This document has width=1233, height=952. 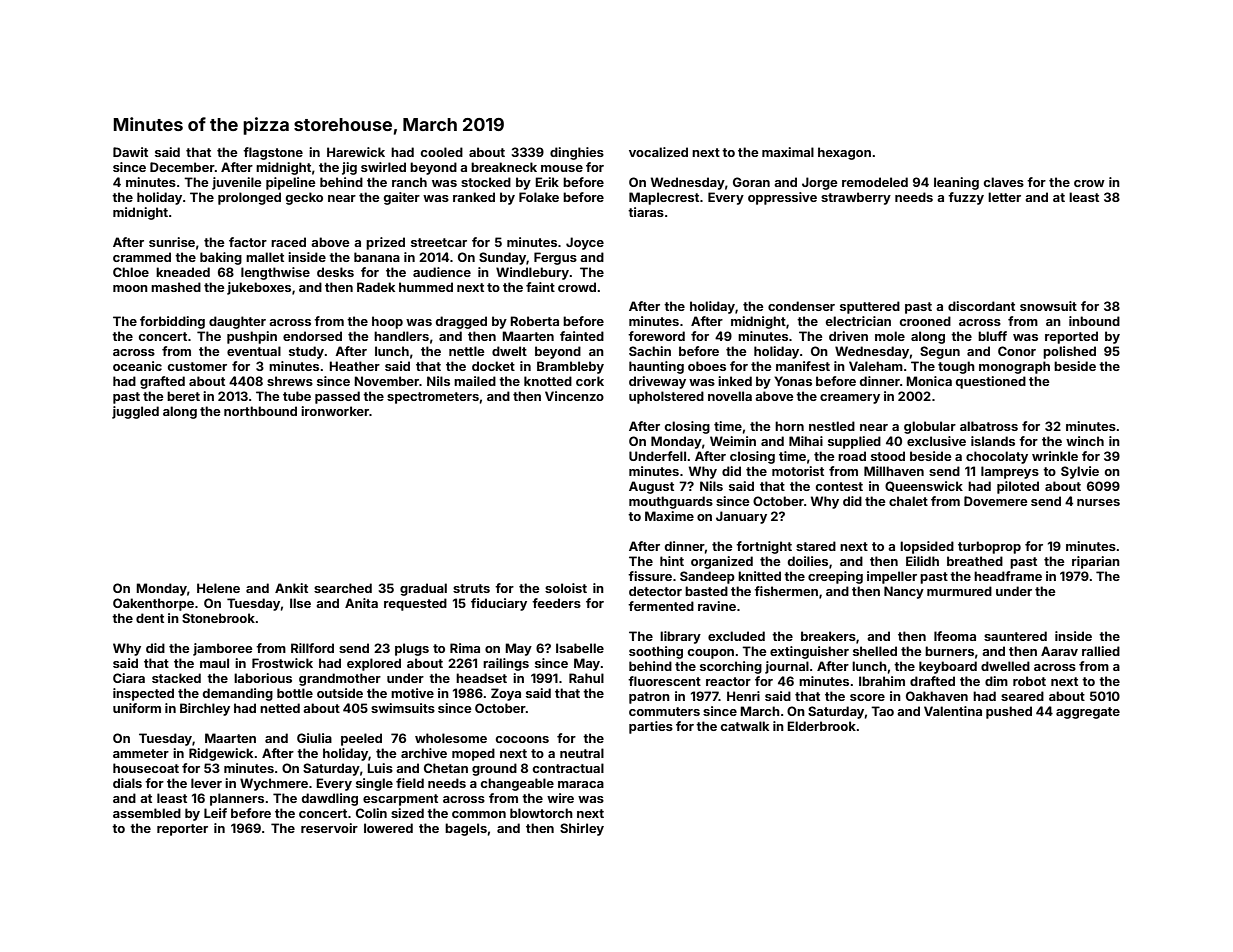 What do you see at coordinates (1048, 306) in the document?
I see `snowsuit` at bounding box center [1048, 306].
